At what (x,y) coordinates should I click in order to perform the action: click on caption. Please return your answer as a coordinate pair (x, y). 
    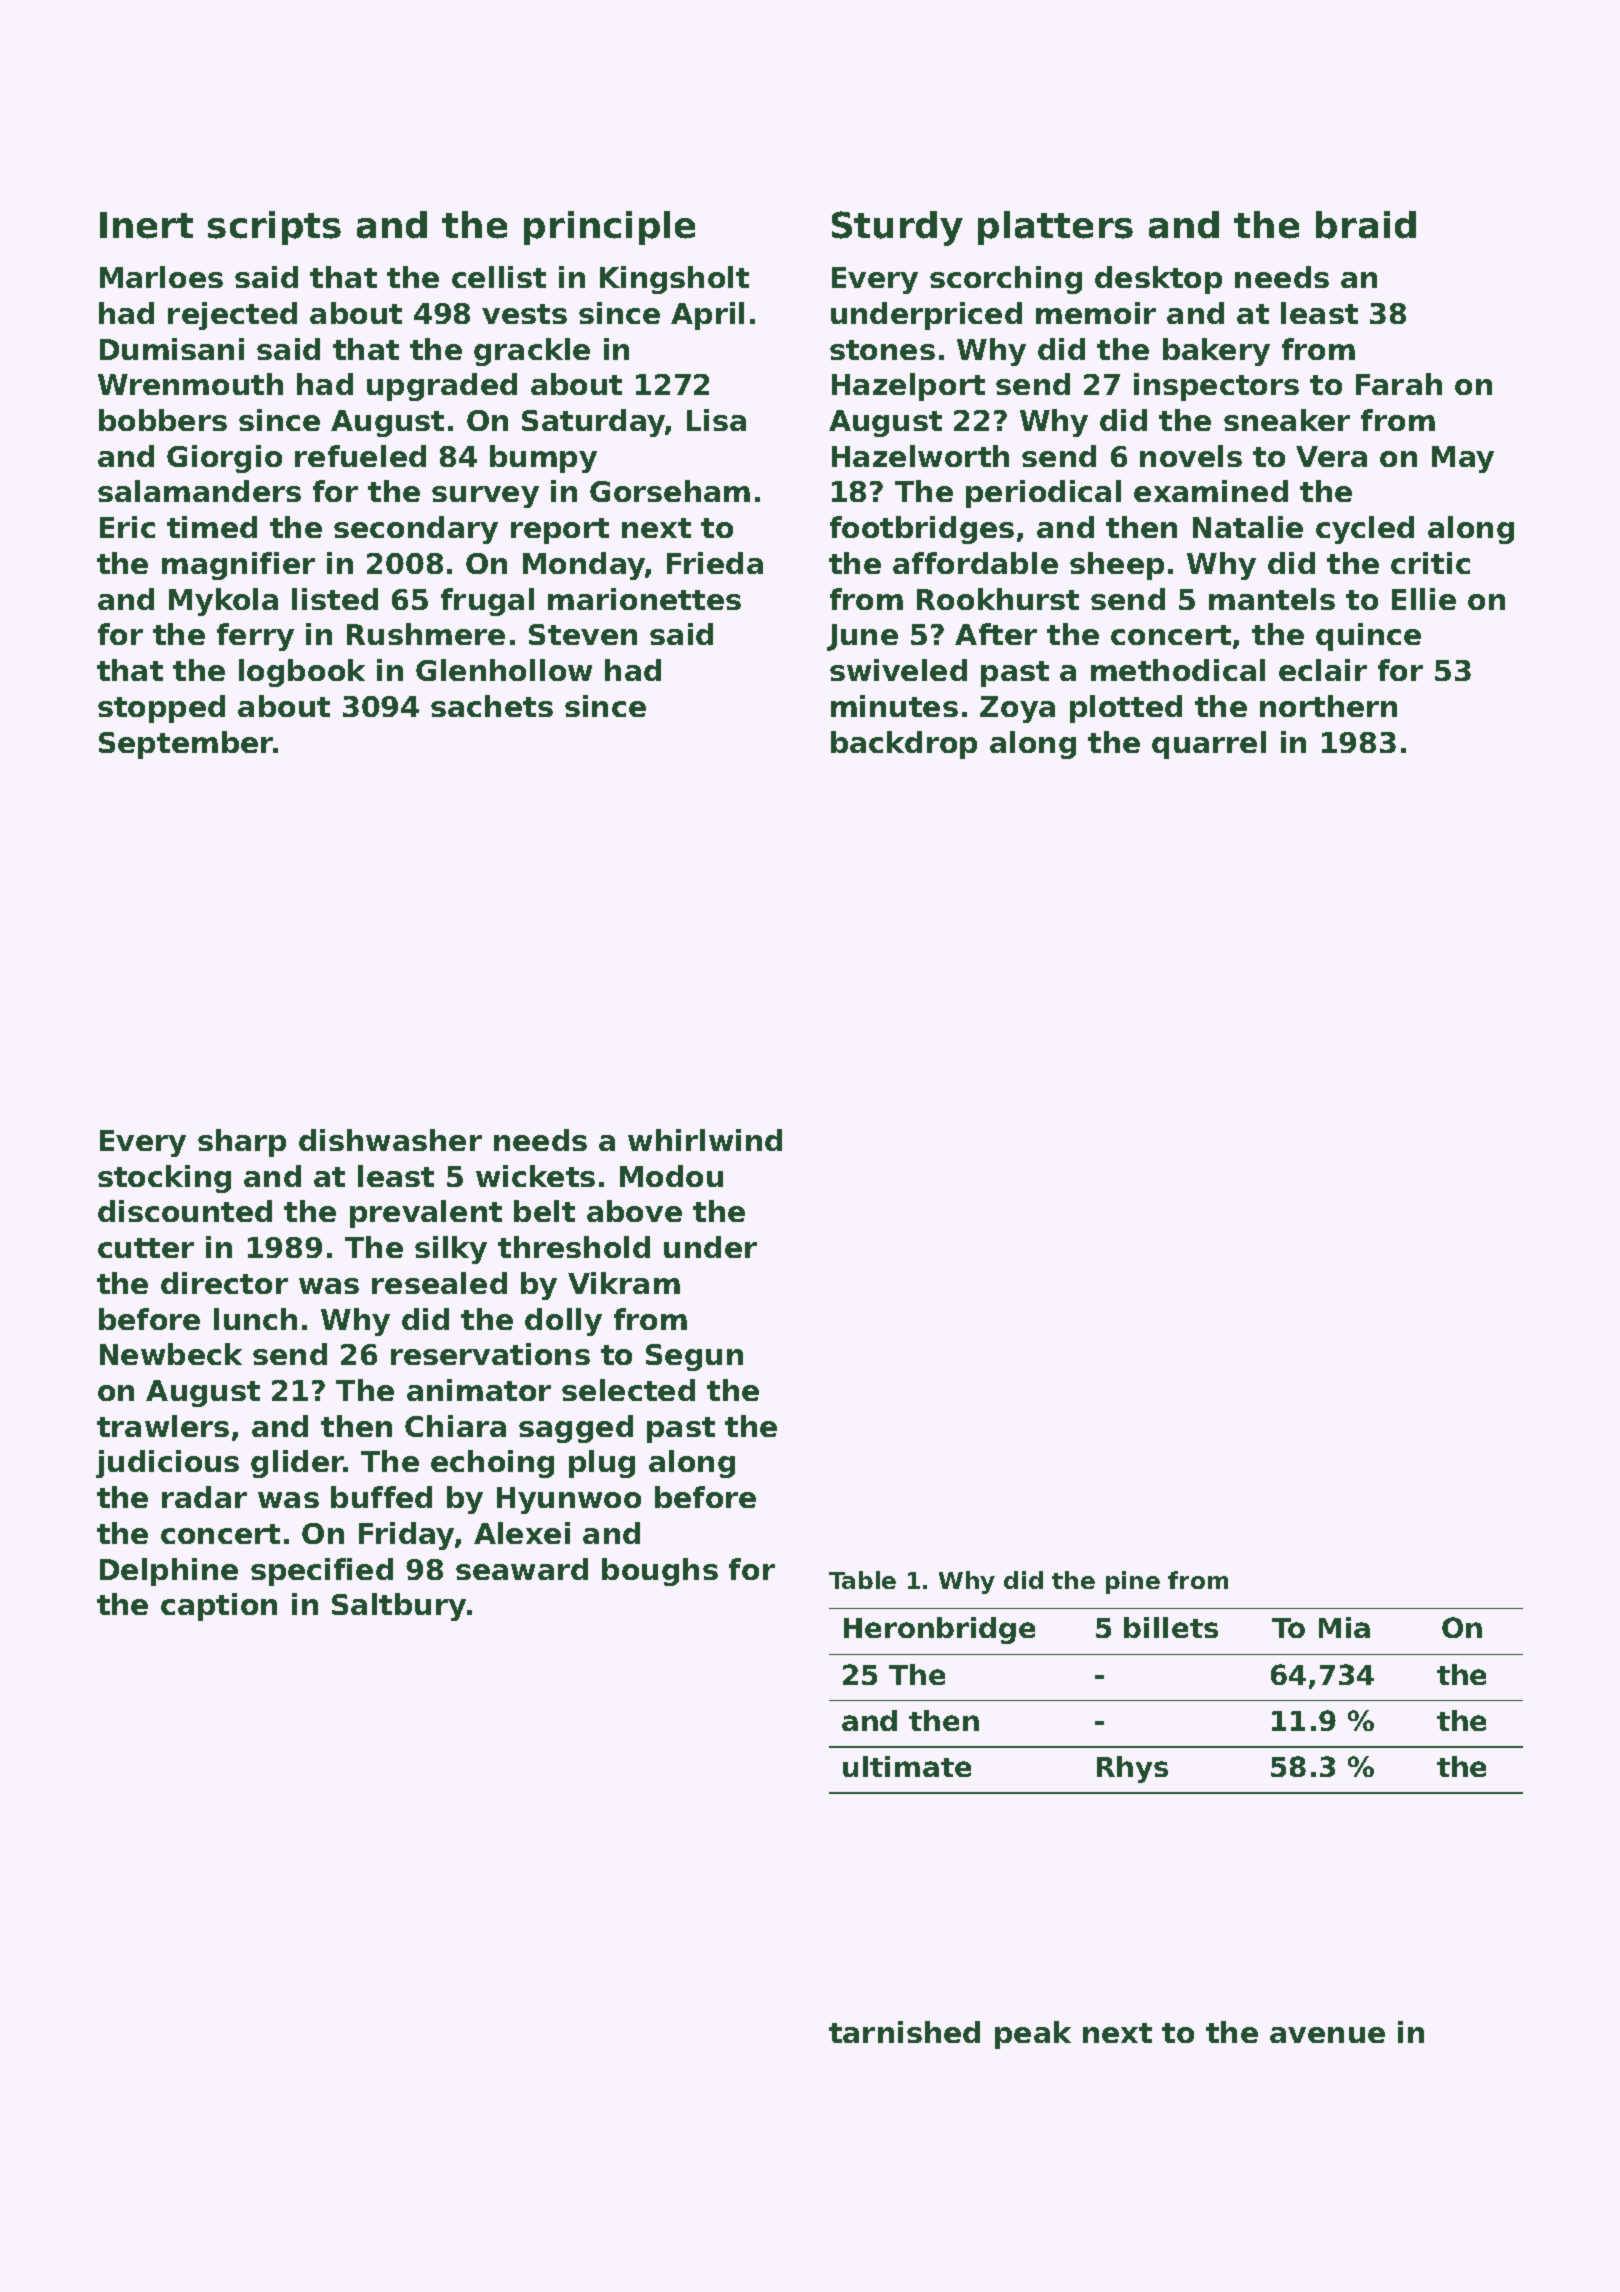
    Looking at the image, I should click on (219, 1607).
